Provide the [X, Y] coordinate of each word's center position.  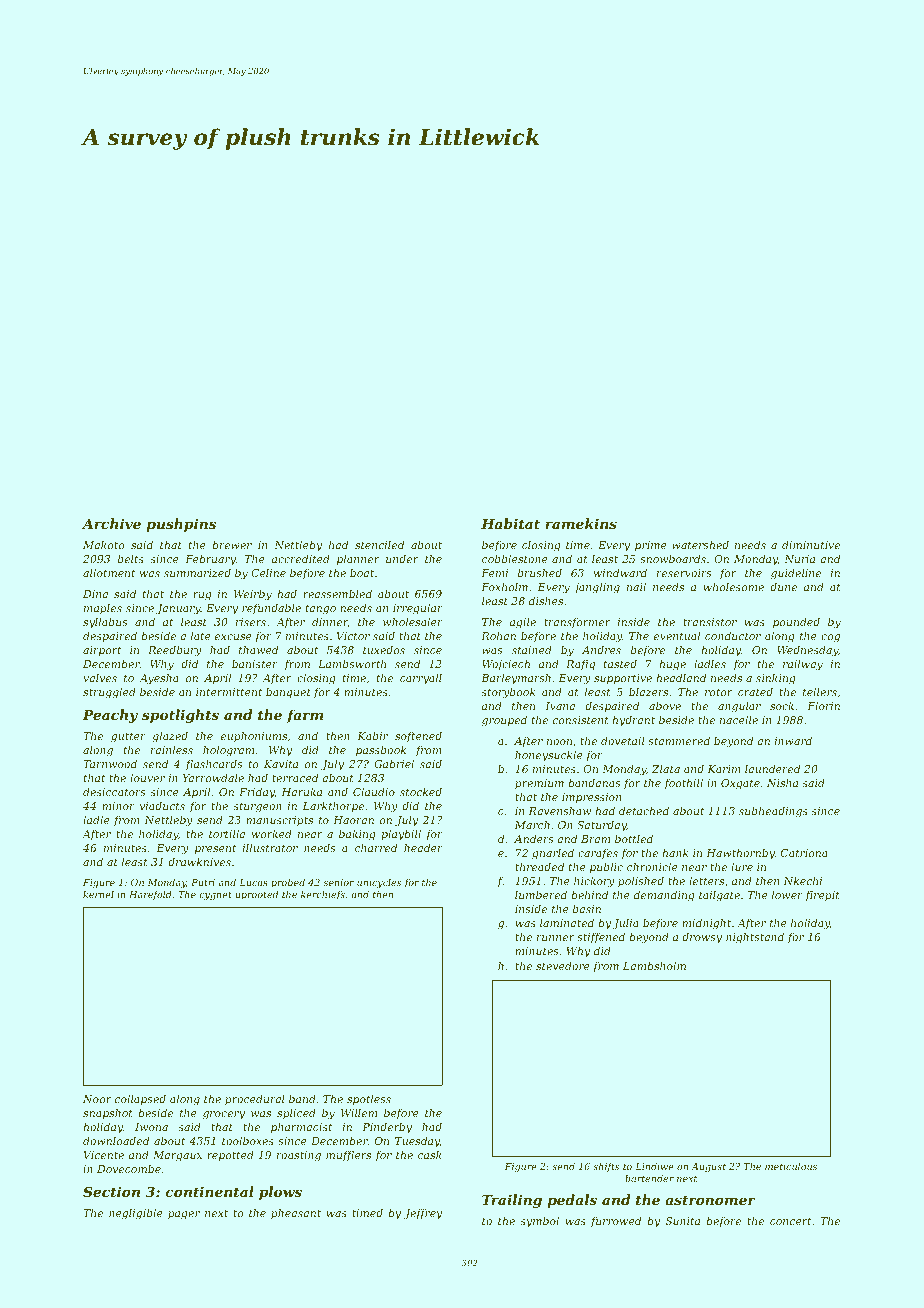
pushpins [181, 525]
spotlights [180, 716]
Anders [534, 838]
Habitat [510, 523]
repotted [230, 1155]
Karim [724, 769]
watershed [700, 544]
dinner [330, 622]
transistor [710, 622]
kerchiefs [323, 895]
